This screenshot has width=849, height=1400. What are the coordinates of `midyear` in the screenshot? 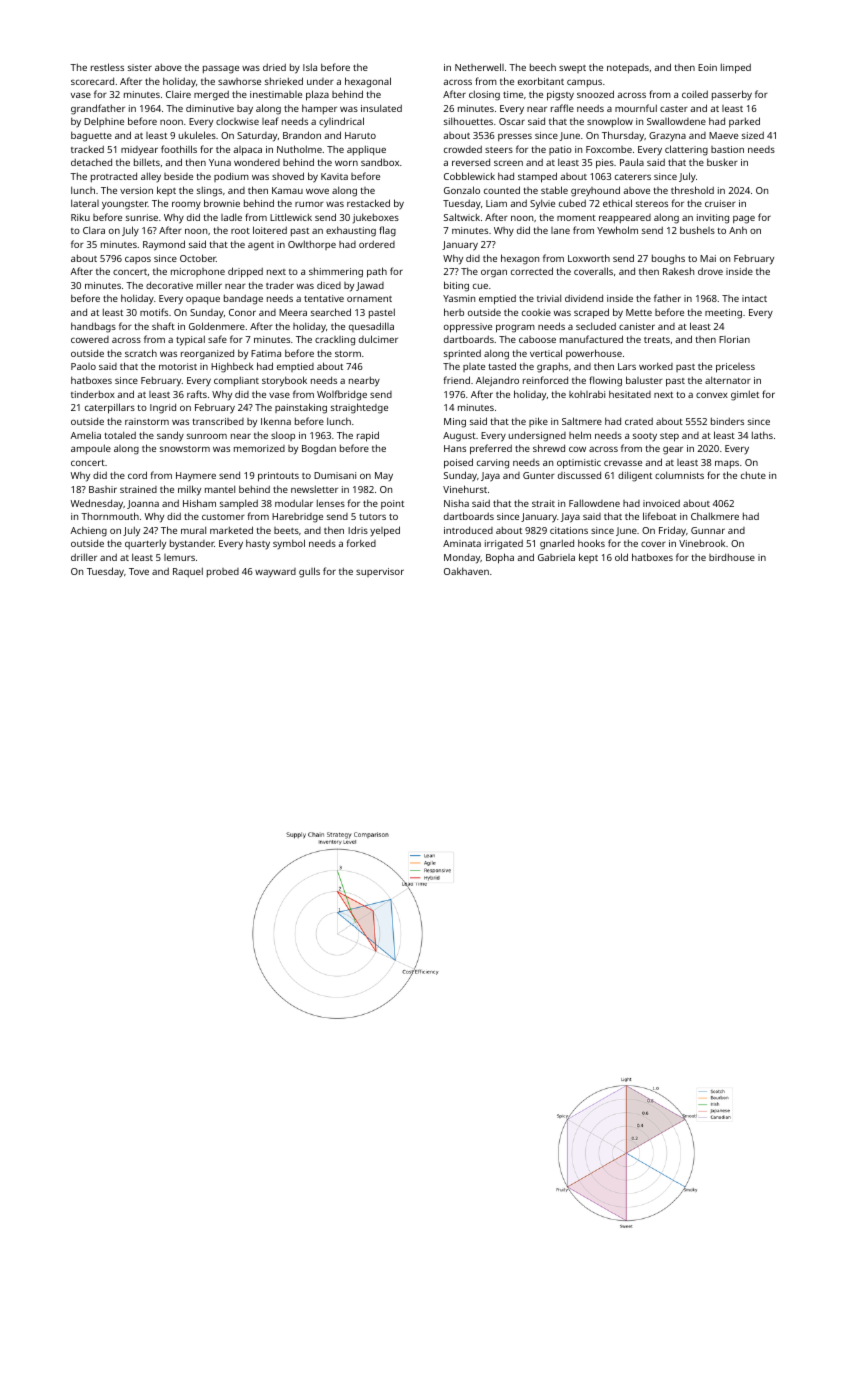 It's located at (139, 151).
